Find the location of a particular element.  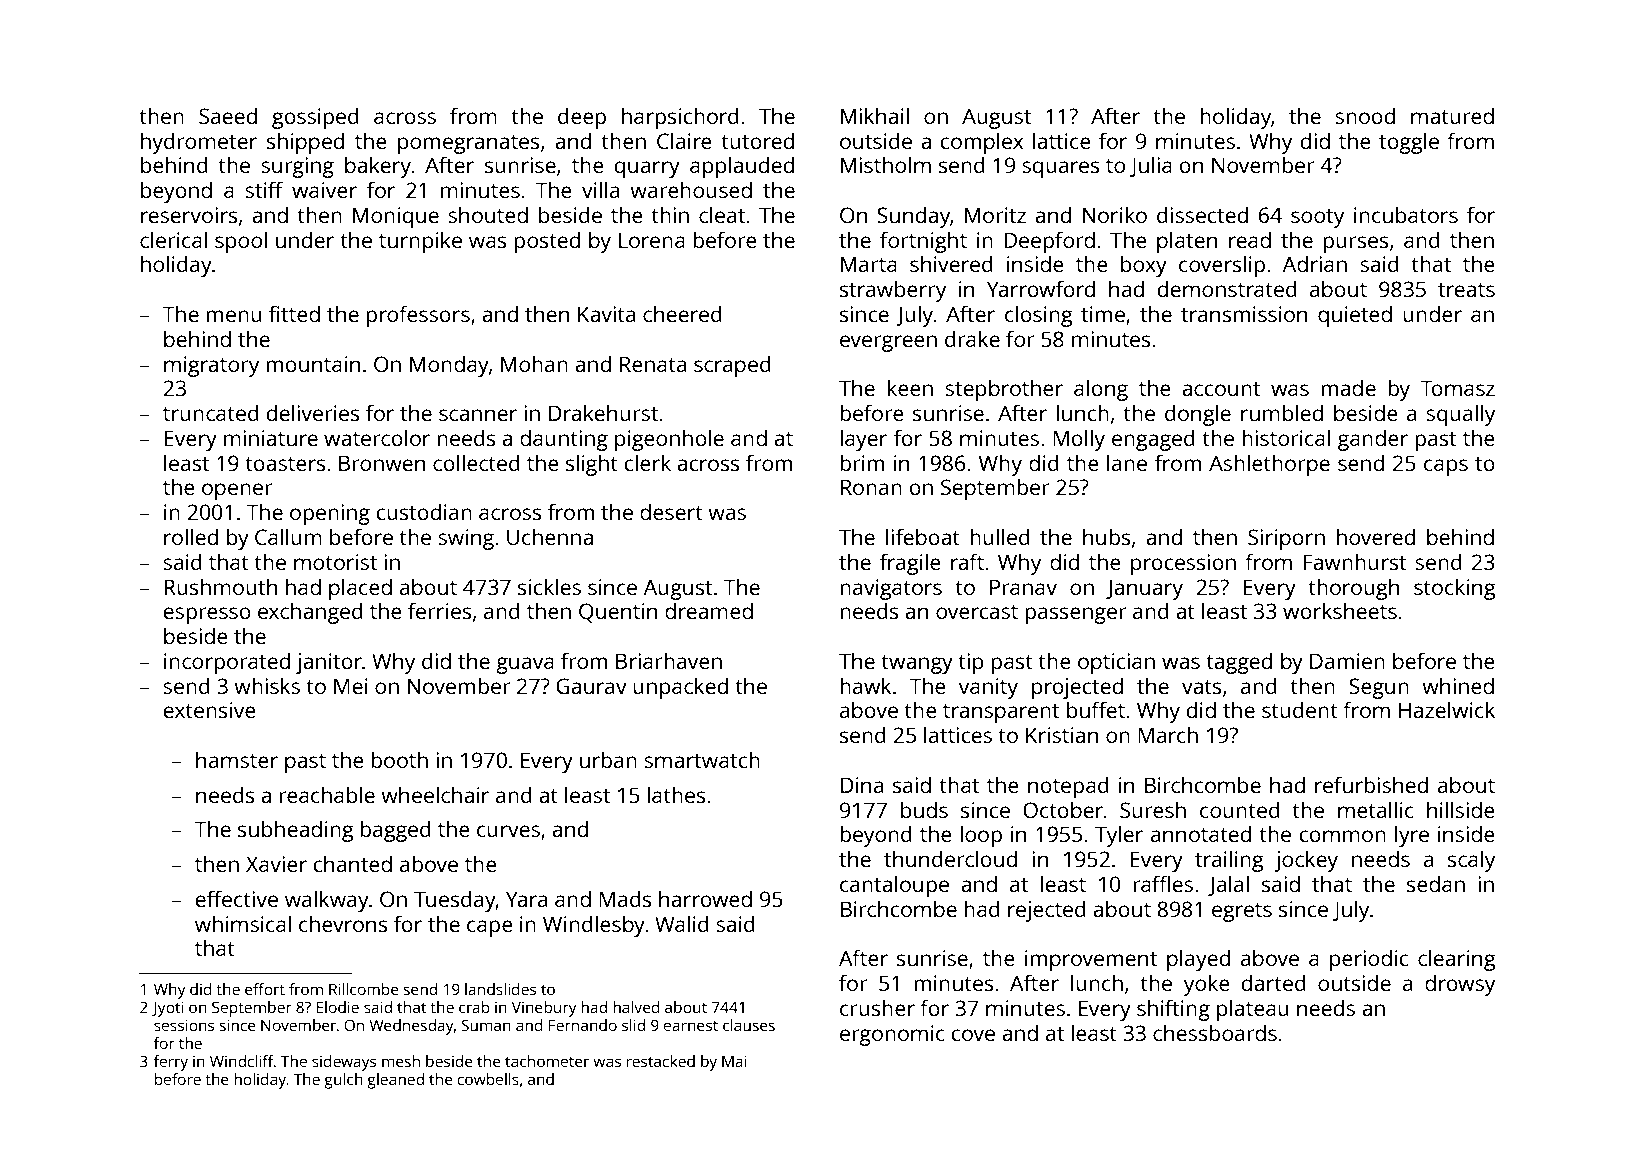

bagged is located at coordinates (395, 831).
